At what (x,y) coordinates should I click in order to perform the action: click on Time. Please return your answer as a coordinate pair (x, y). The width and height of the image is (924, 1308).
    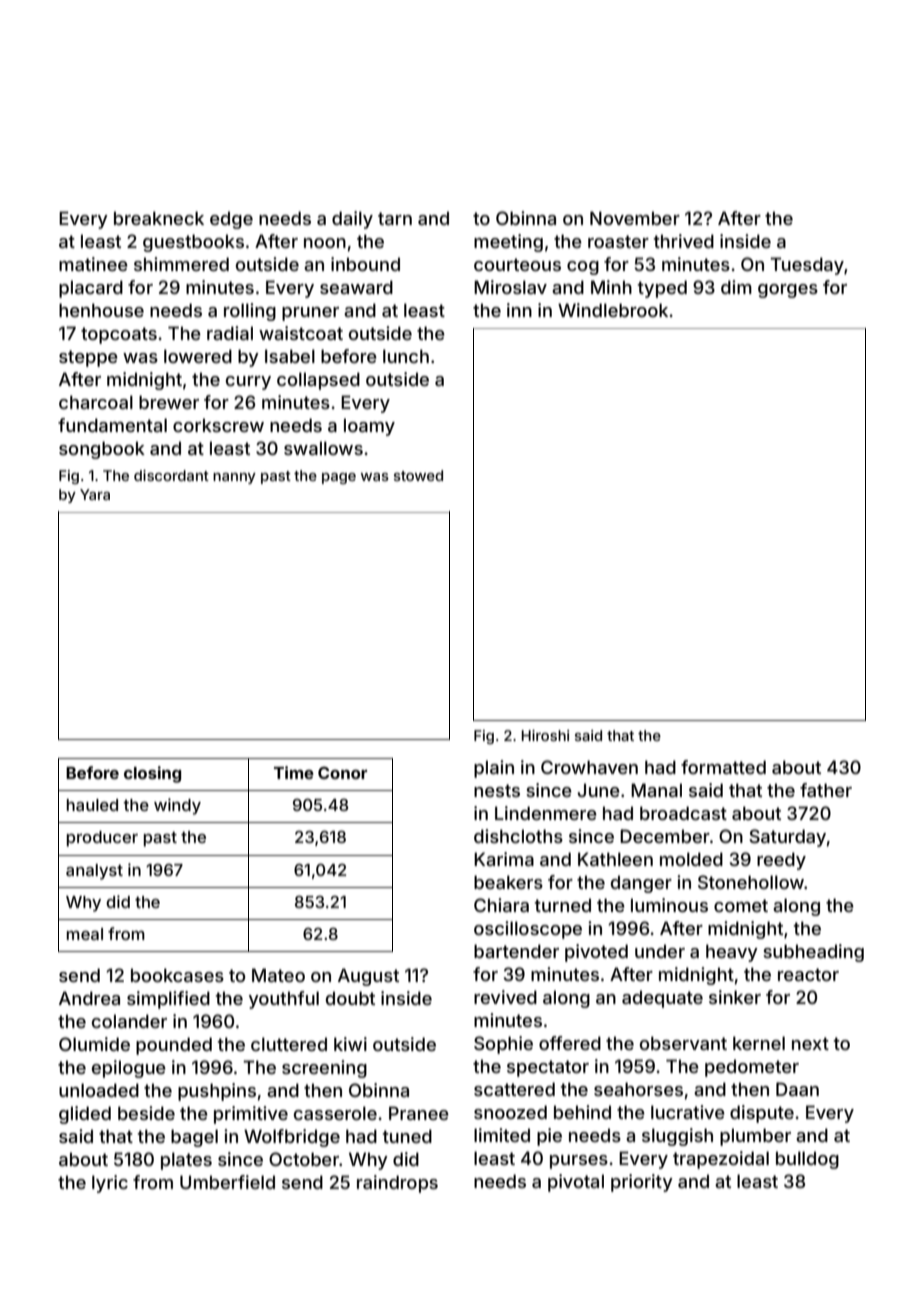
    Looking at the image, I should click on (294, 772).
